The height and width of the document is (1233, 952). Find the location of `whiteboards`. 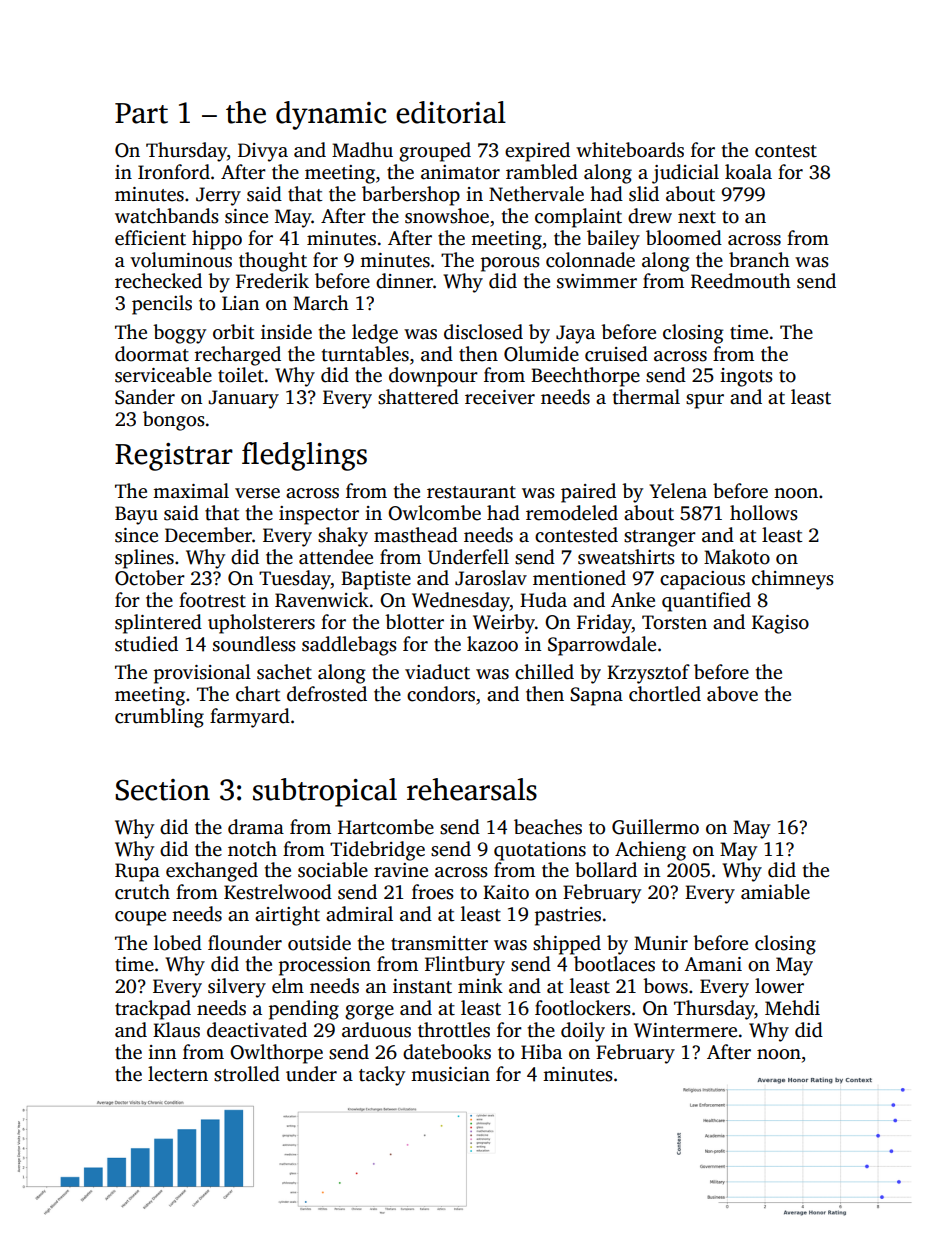

whiteboards is located at coordinates (630, 150).
